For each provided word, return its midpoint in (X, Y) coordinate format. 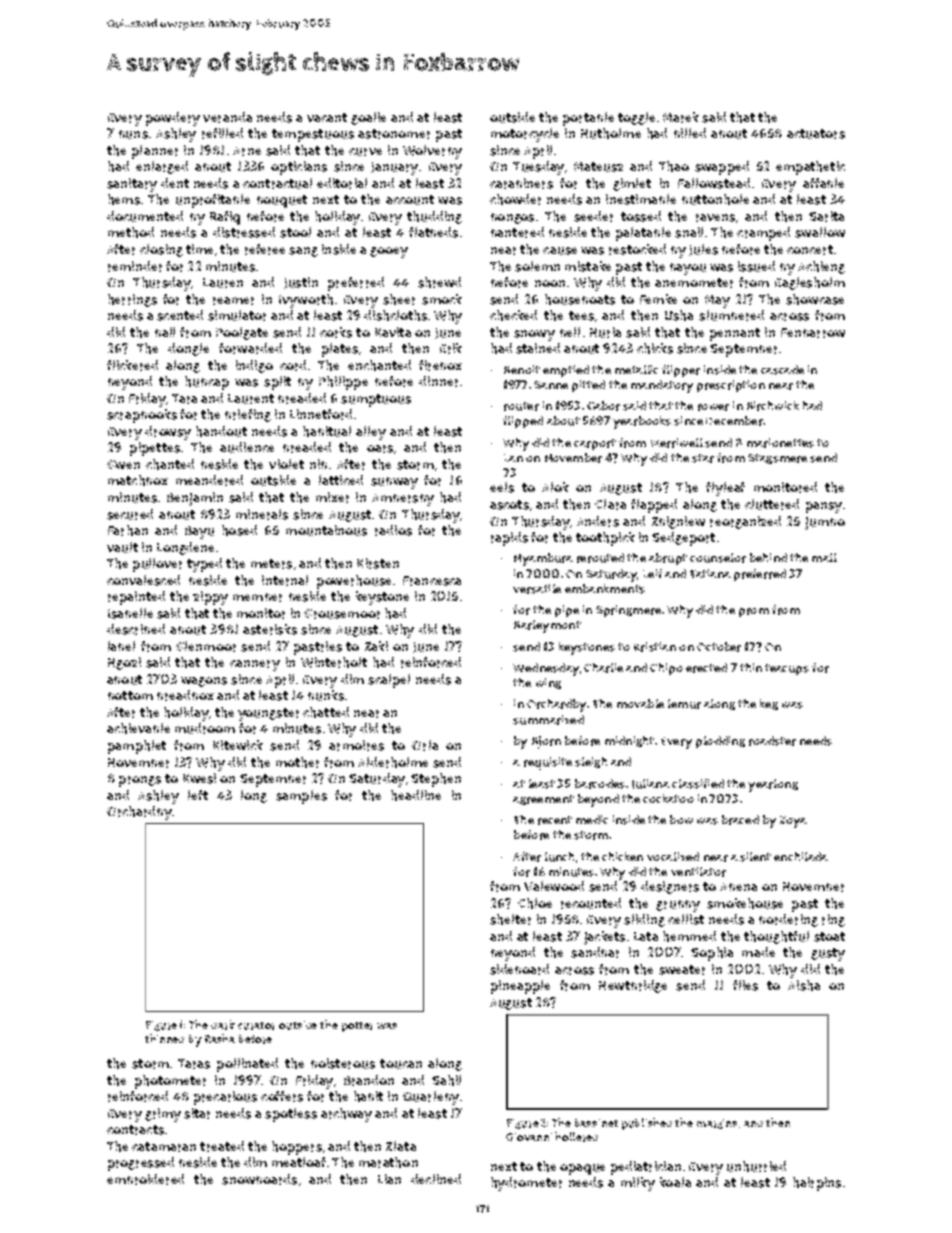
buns (133, 134)
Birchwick (773, 406)
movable (640, 703)
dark (223, 1025)
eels (502, 487)
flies (745, 985)
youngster (268, 714)
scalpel (389, 681)
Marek (681, 117)
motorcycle (525, 135)
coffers (282, 1096)
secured (130, 514)
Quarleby (431, 1098)
